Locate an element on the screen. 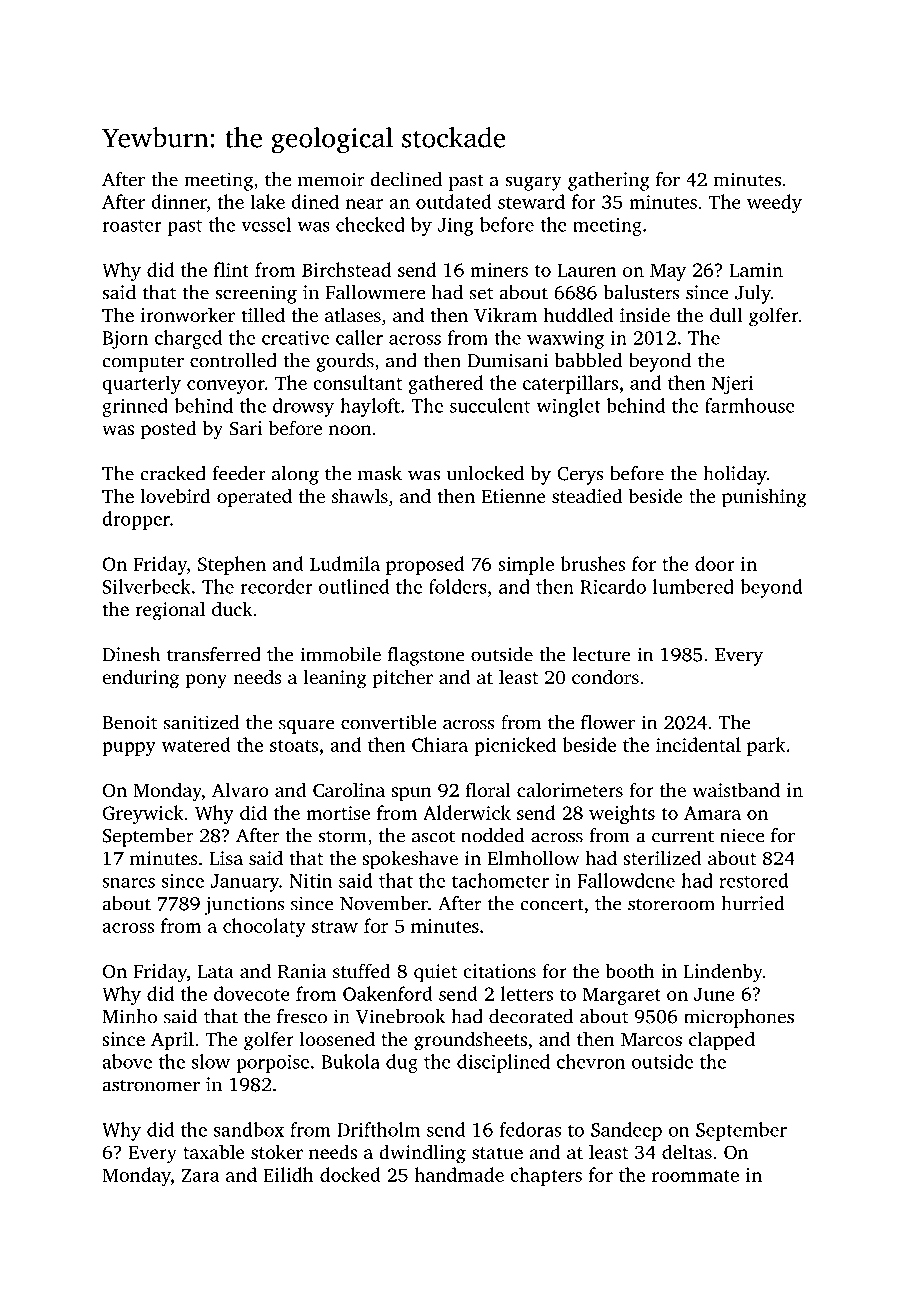 This screenshot has width=909, height=1290. ascot is located at coordinates (433, 836).
